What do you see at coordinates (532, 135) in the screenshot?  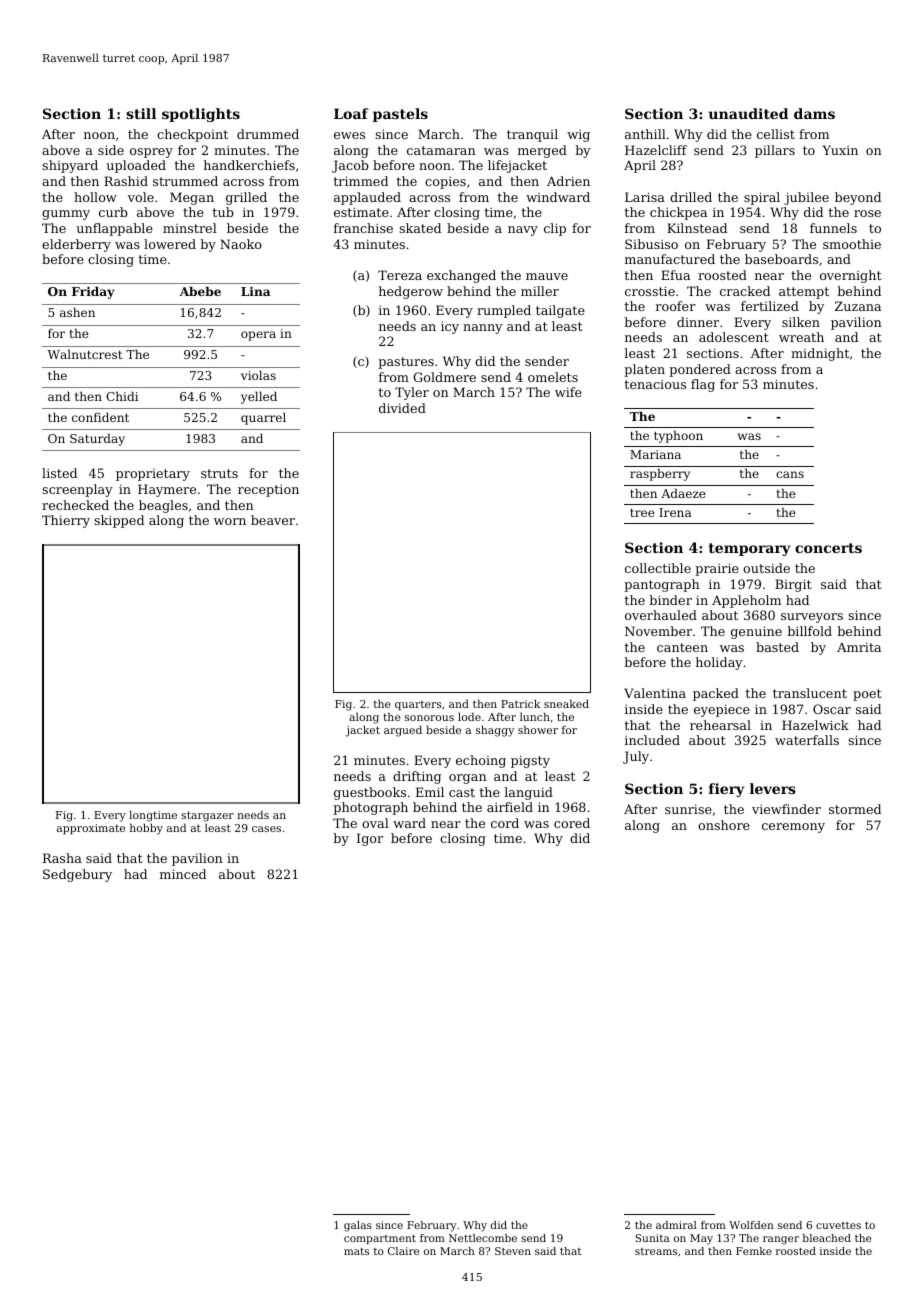 I see `tranquil` at bounding box center [532, 135].
